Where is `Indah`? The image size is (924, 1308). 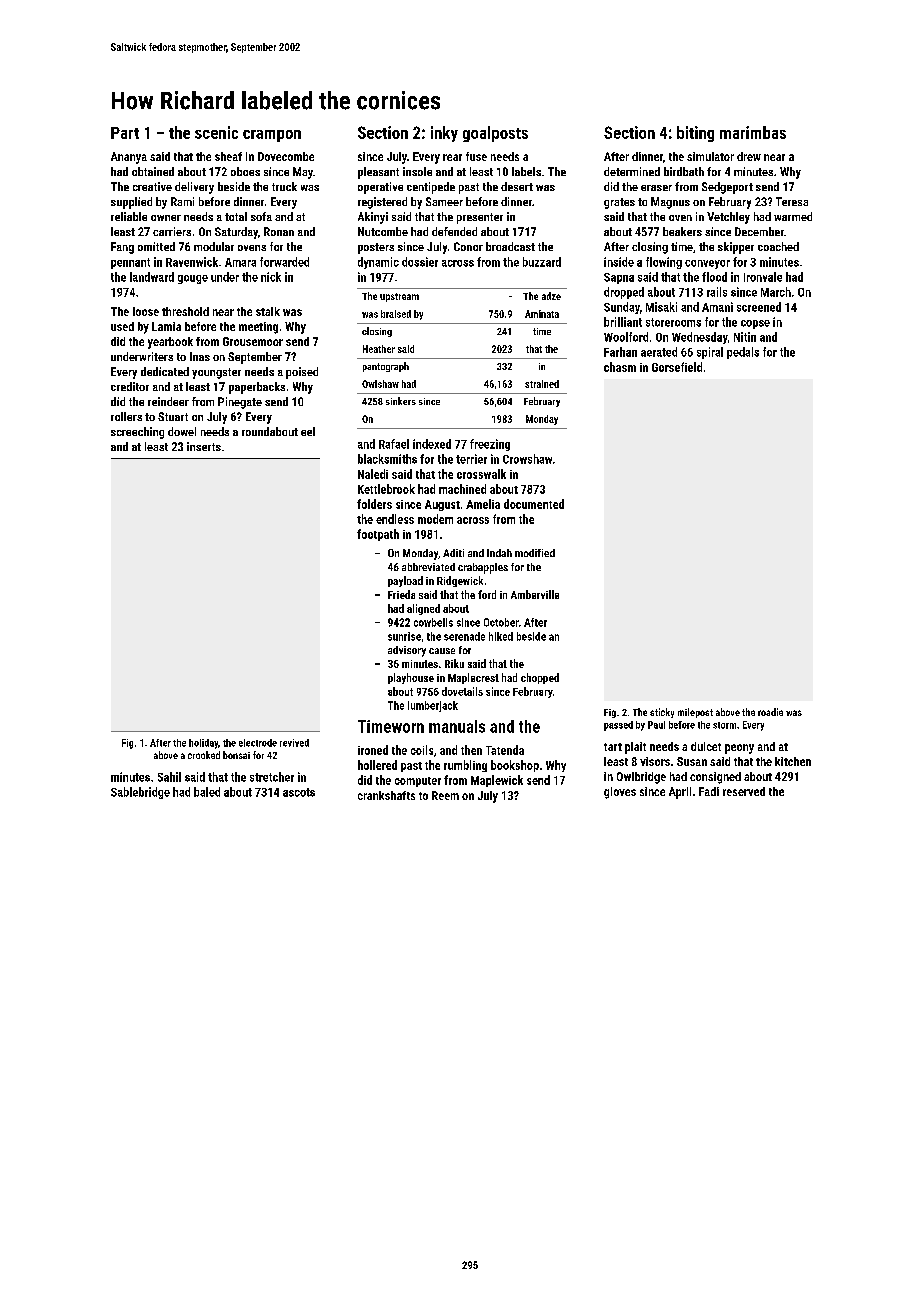 Indah is located at coordinates (499, 553).
